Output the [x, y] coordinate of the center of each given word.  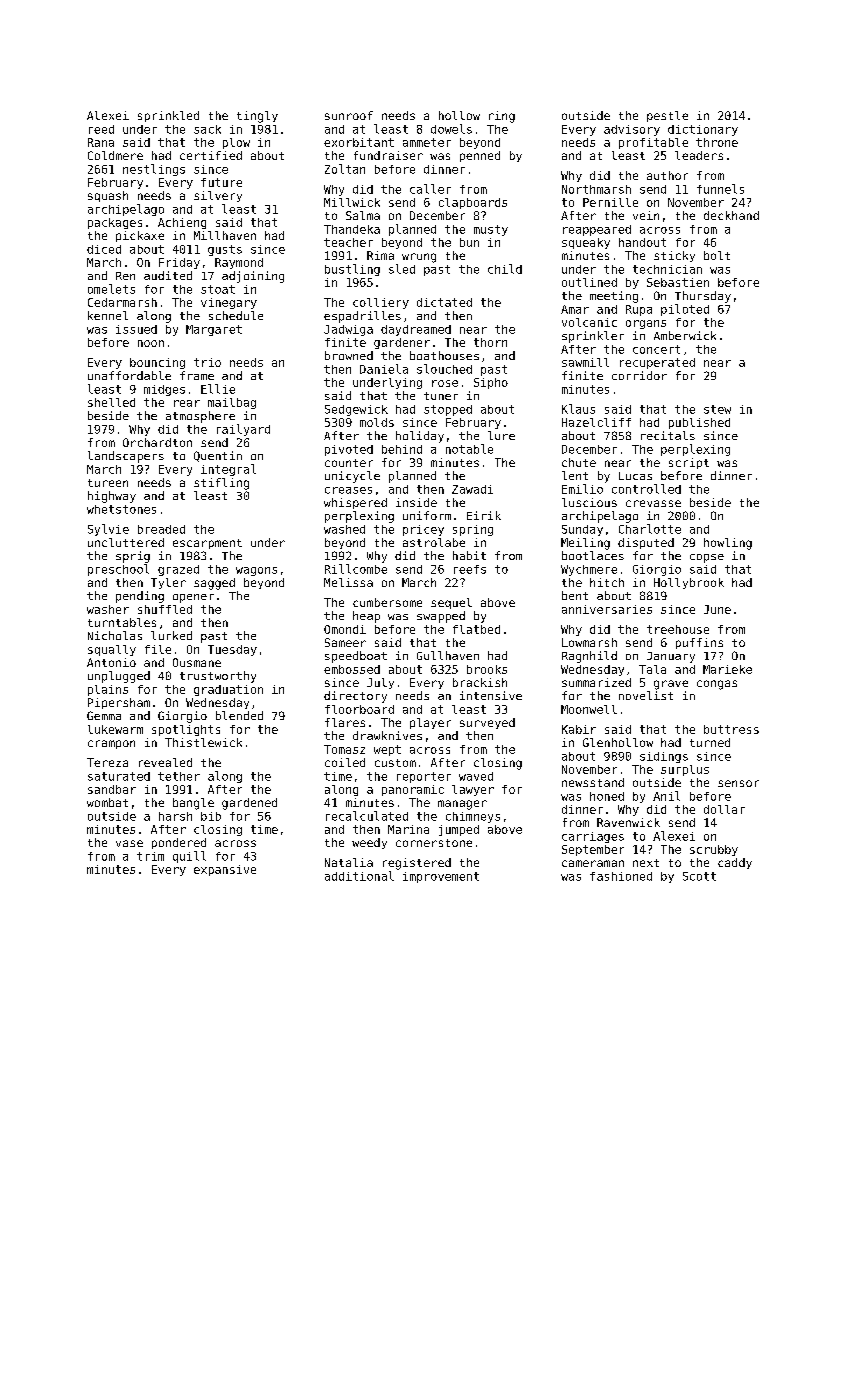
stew [717, 409]
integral [228, 470]
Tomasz [344, 749]
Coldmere [115, 155]
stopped [448, 410]
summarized [596, 682]
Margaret [214, 330]
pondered [179, 843]
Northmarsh [596, 189]
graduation [228, 690]
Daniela [384, 369]
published [699, 423]
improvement [441, 877]
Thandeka [352, 229]
